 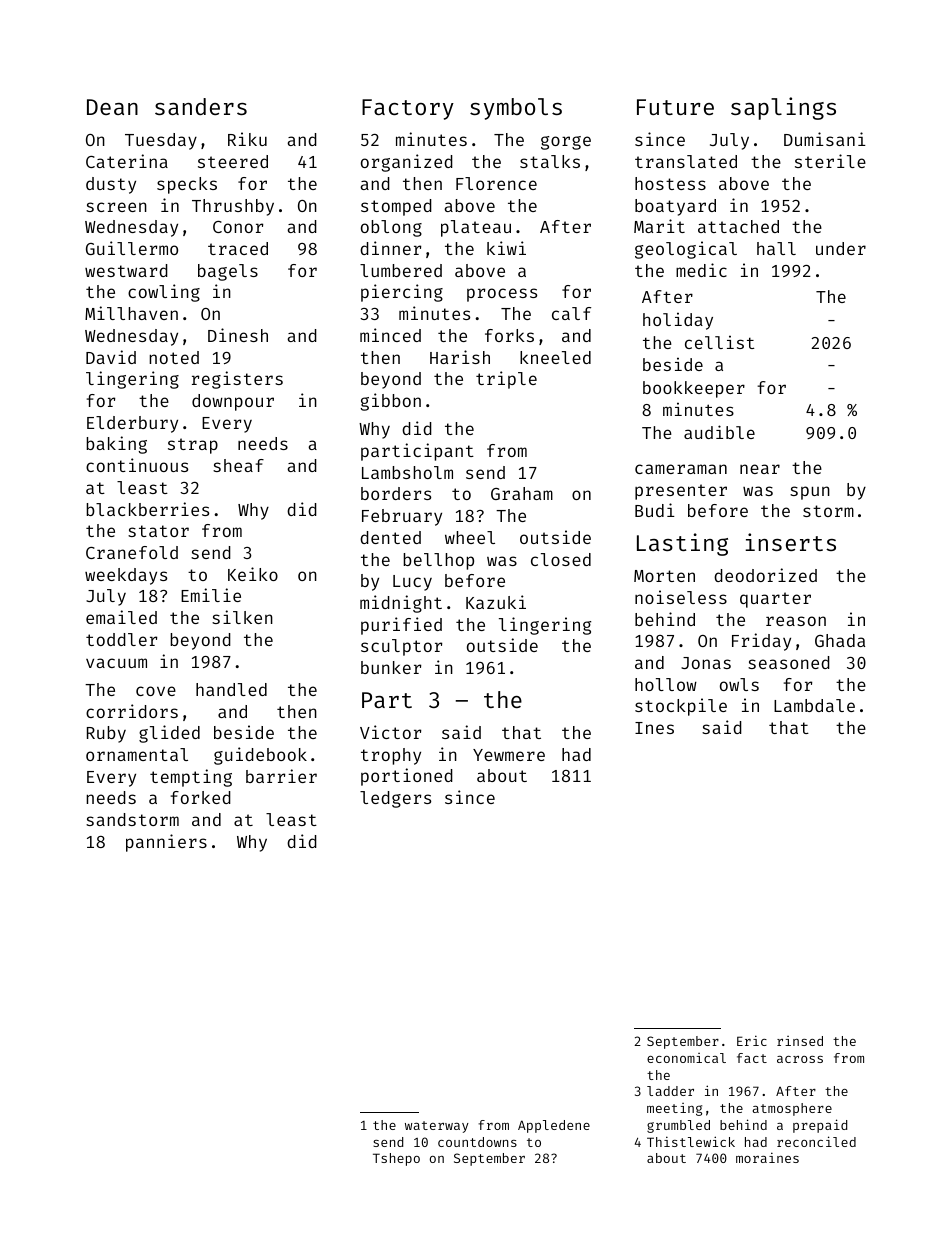 What do you see at coordinates (437, 1127) in the screenshot?
I see `waterway` at bounding box center [437, 1127].
